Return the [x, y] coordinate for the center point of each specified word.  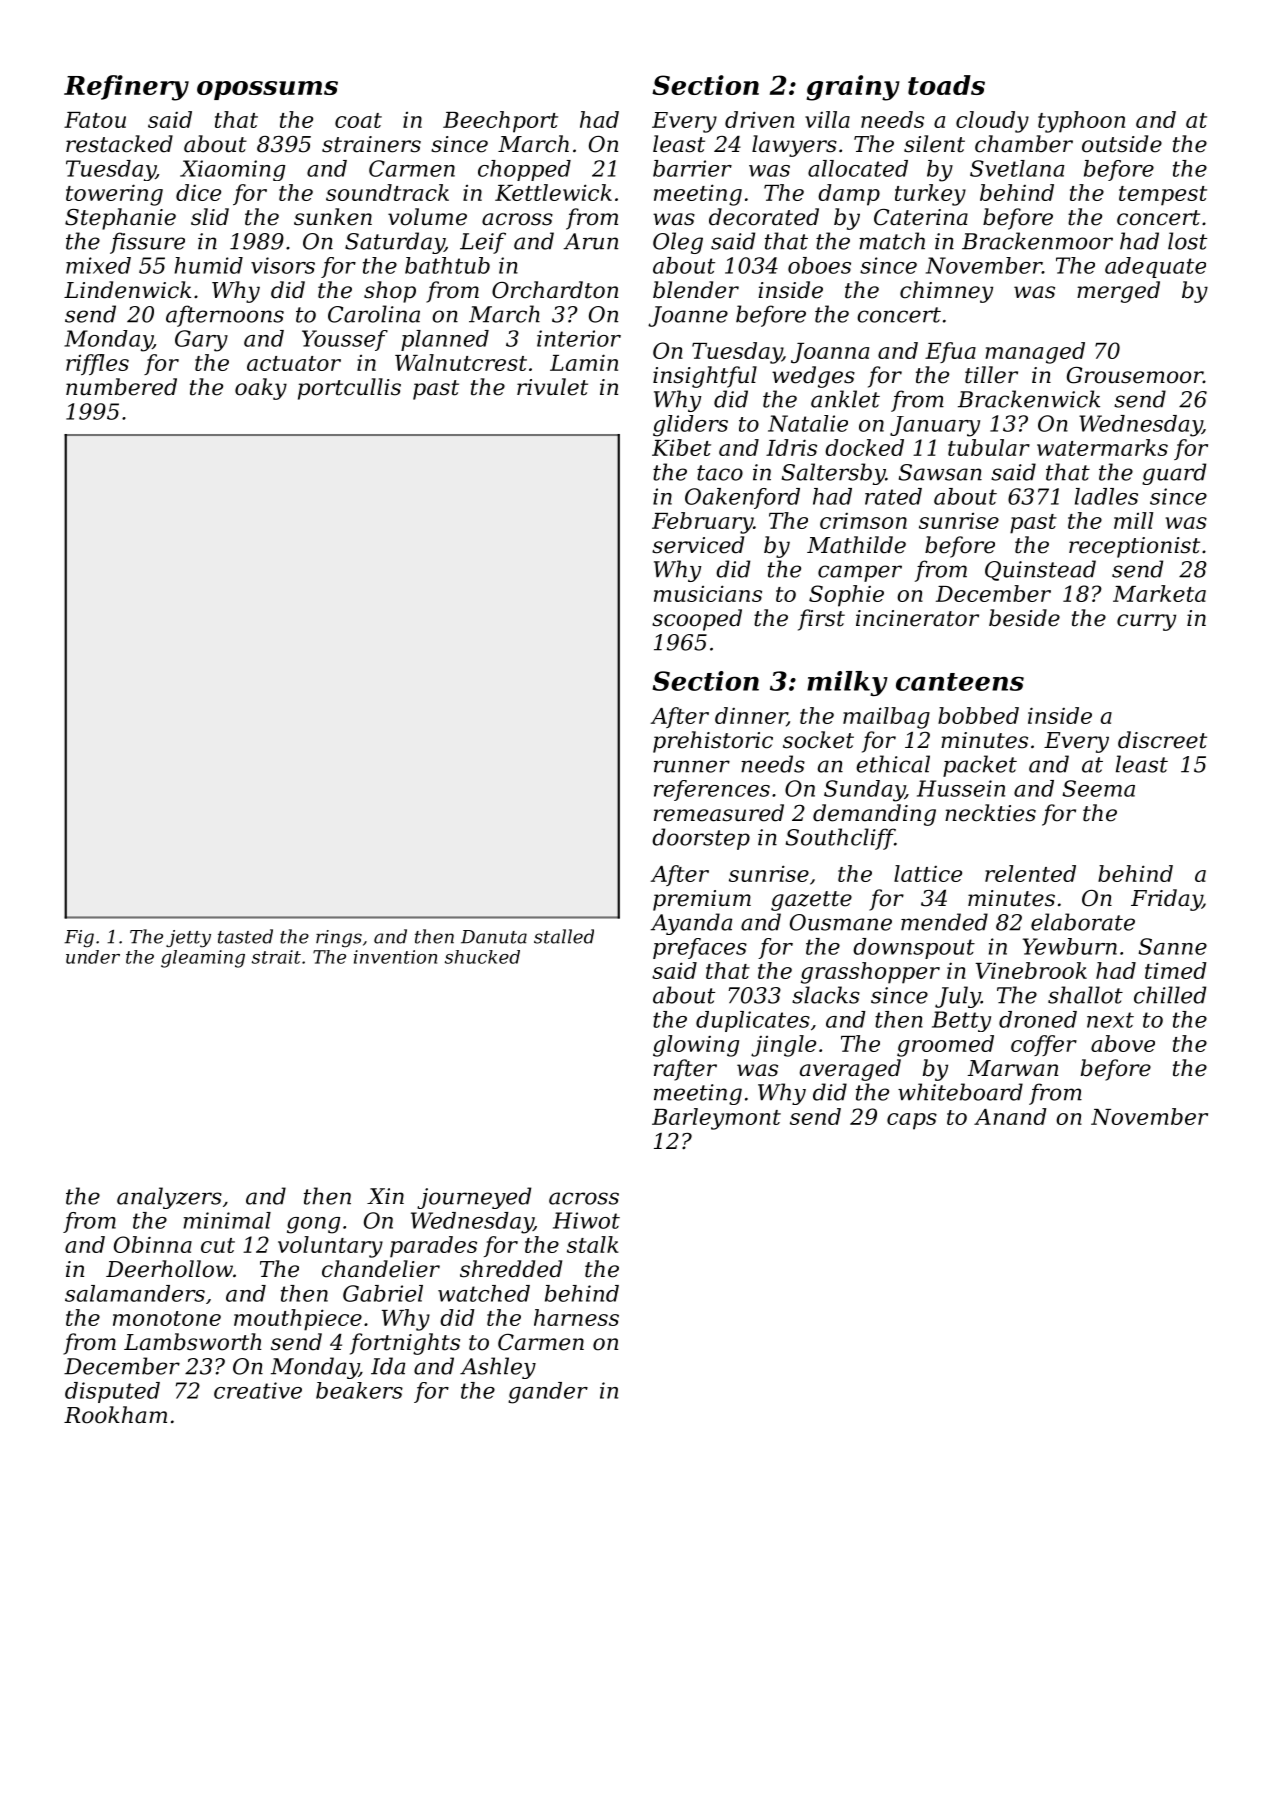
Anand [1010, 1116]
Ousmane [841, 922]
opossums [267, 90]
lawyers [794, 146]
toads [946, 85]
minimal [227, 1220]
